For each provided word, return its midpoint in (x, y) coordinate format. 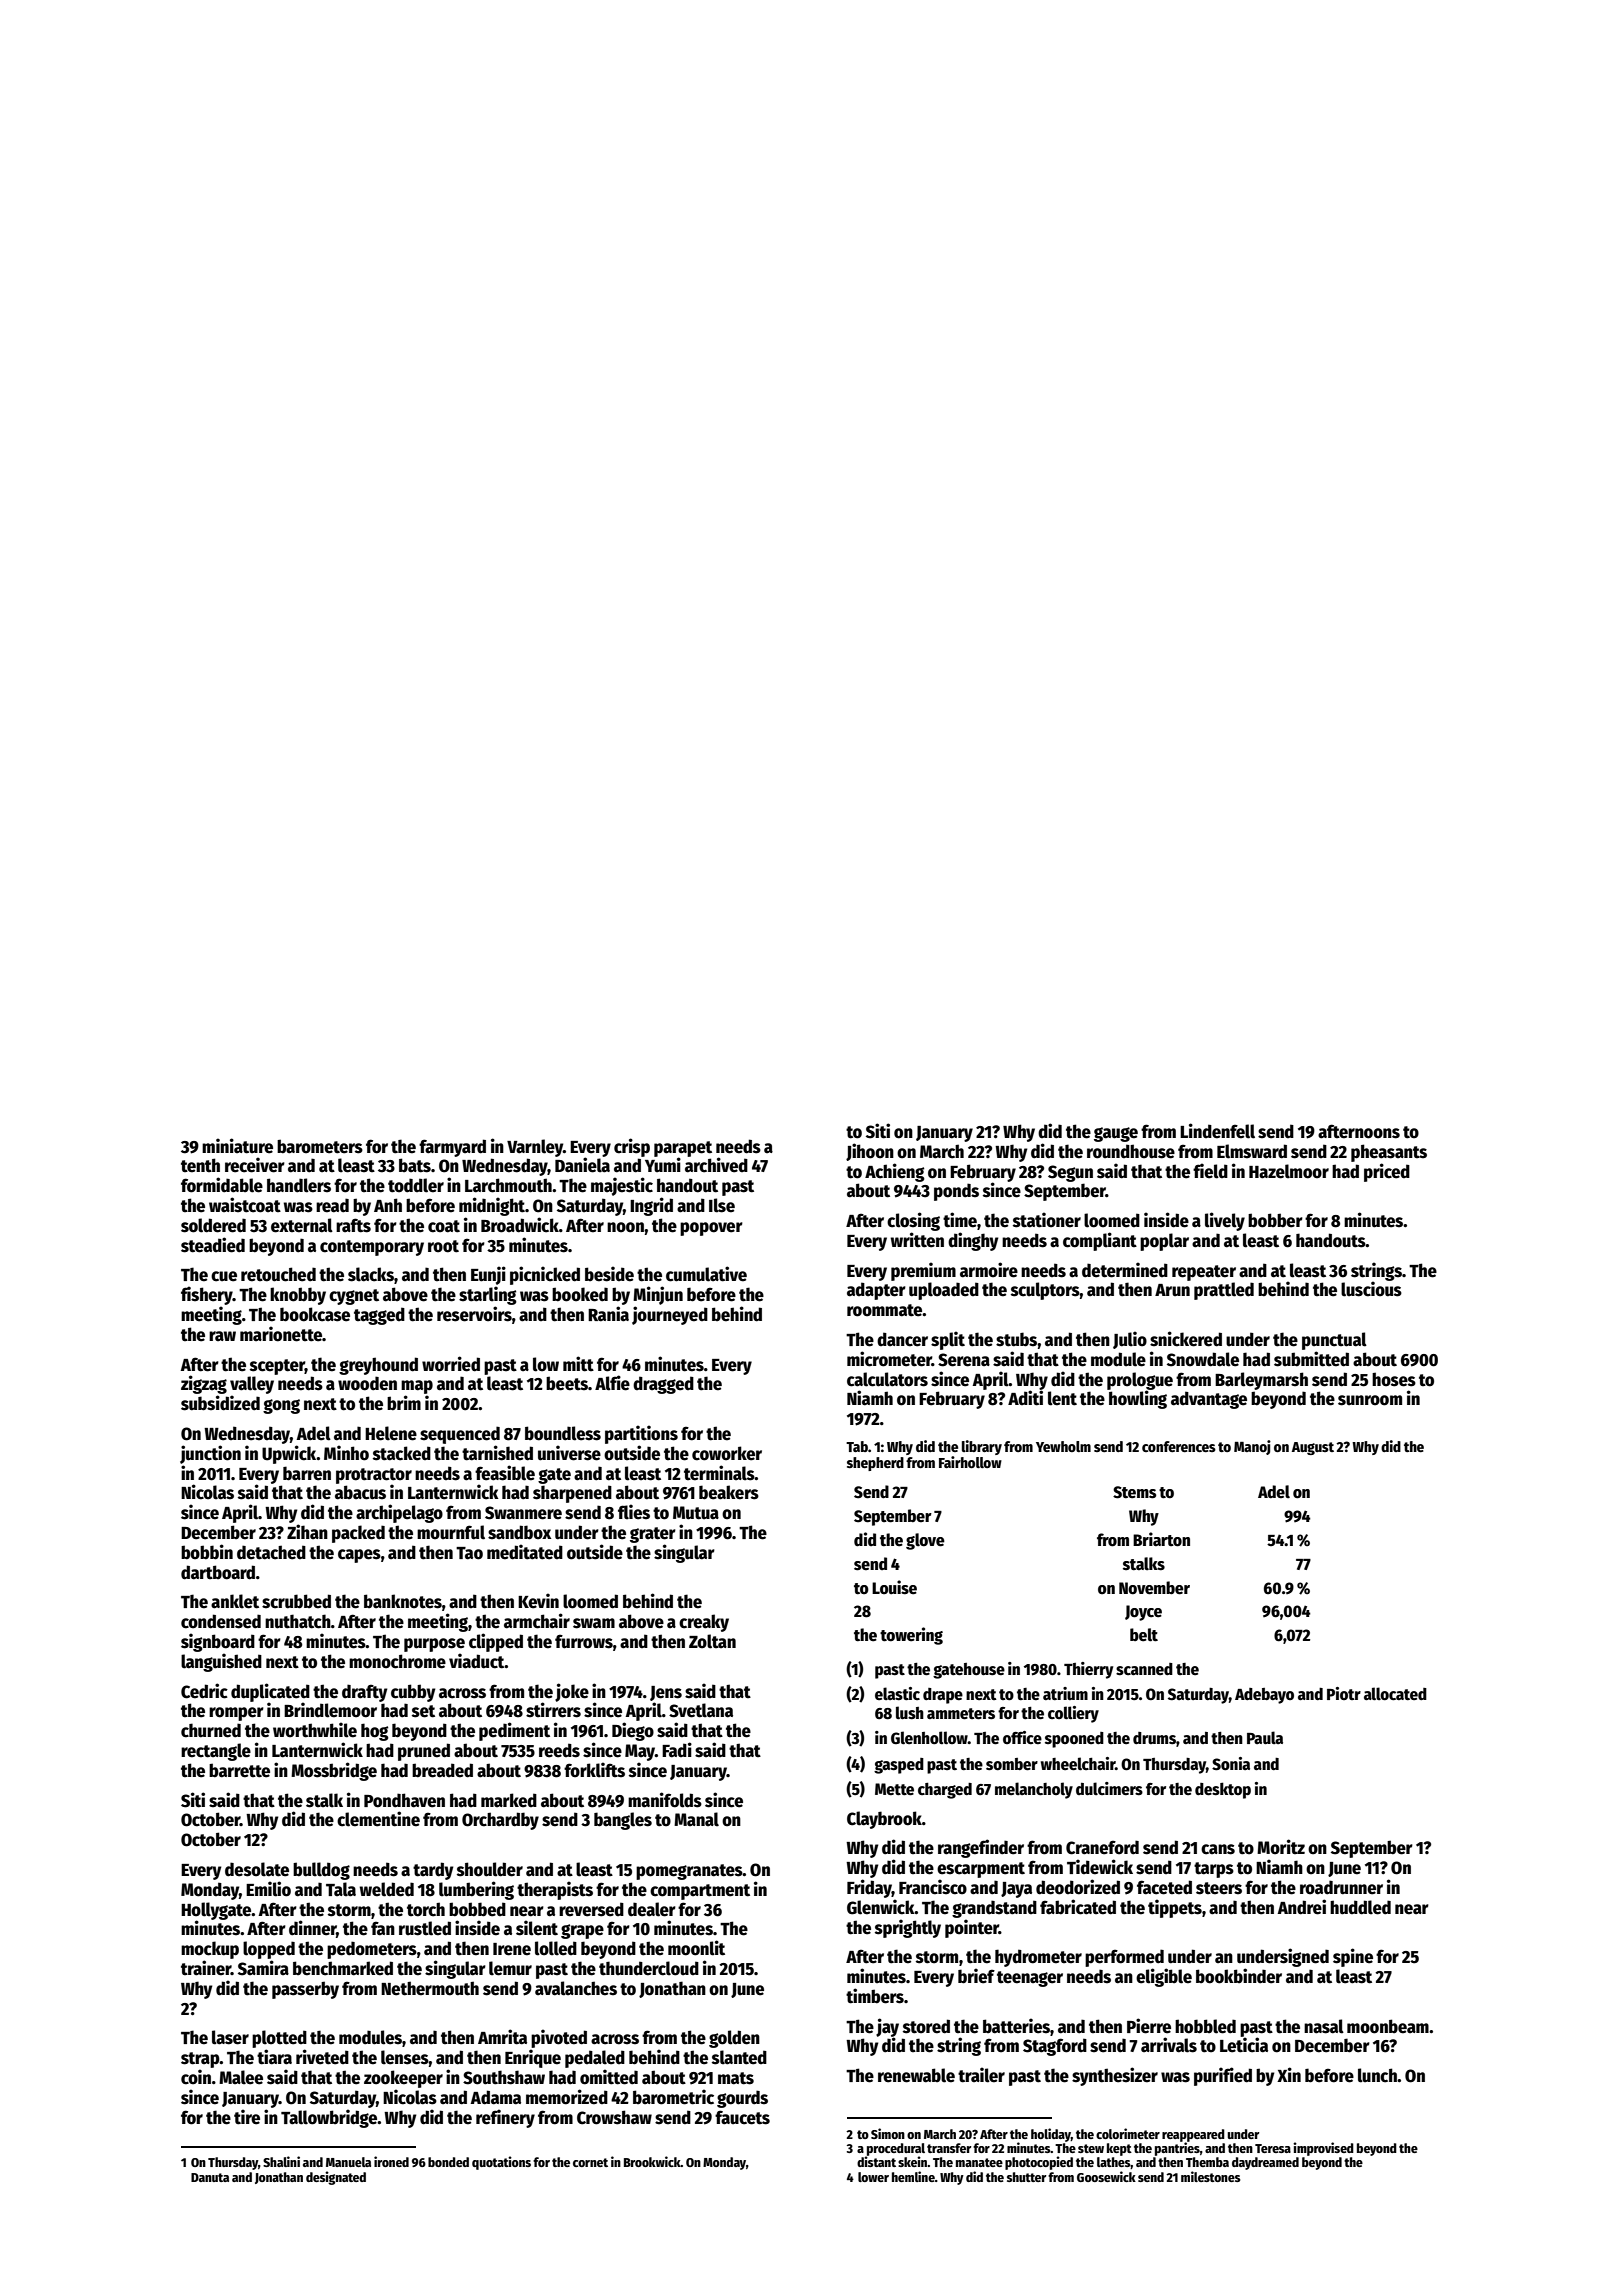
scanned (1144, 1669)
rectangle (216, 1752)
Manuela (348, 2162)
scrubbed (296, 1601)
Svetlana (701, 1710)
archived (716, 1165)
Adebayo (1264, 1696)
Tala (341, 1889)
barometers (320, 1146)
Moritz (1281, 1847)
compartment (700, 1892)
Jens (666, 1693)
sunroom (1370, 1400)
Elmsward (1252, 1151)
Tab (857, 1446)
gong (281, 1406)
